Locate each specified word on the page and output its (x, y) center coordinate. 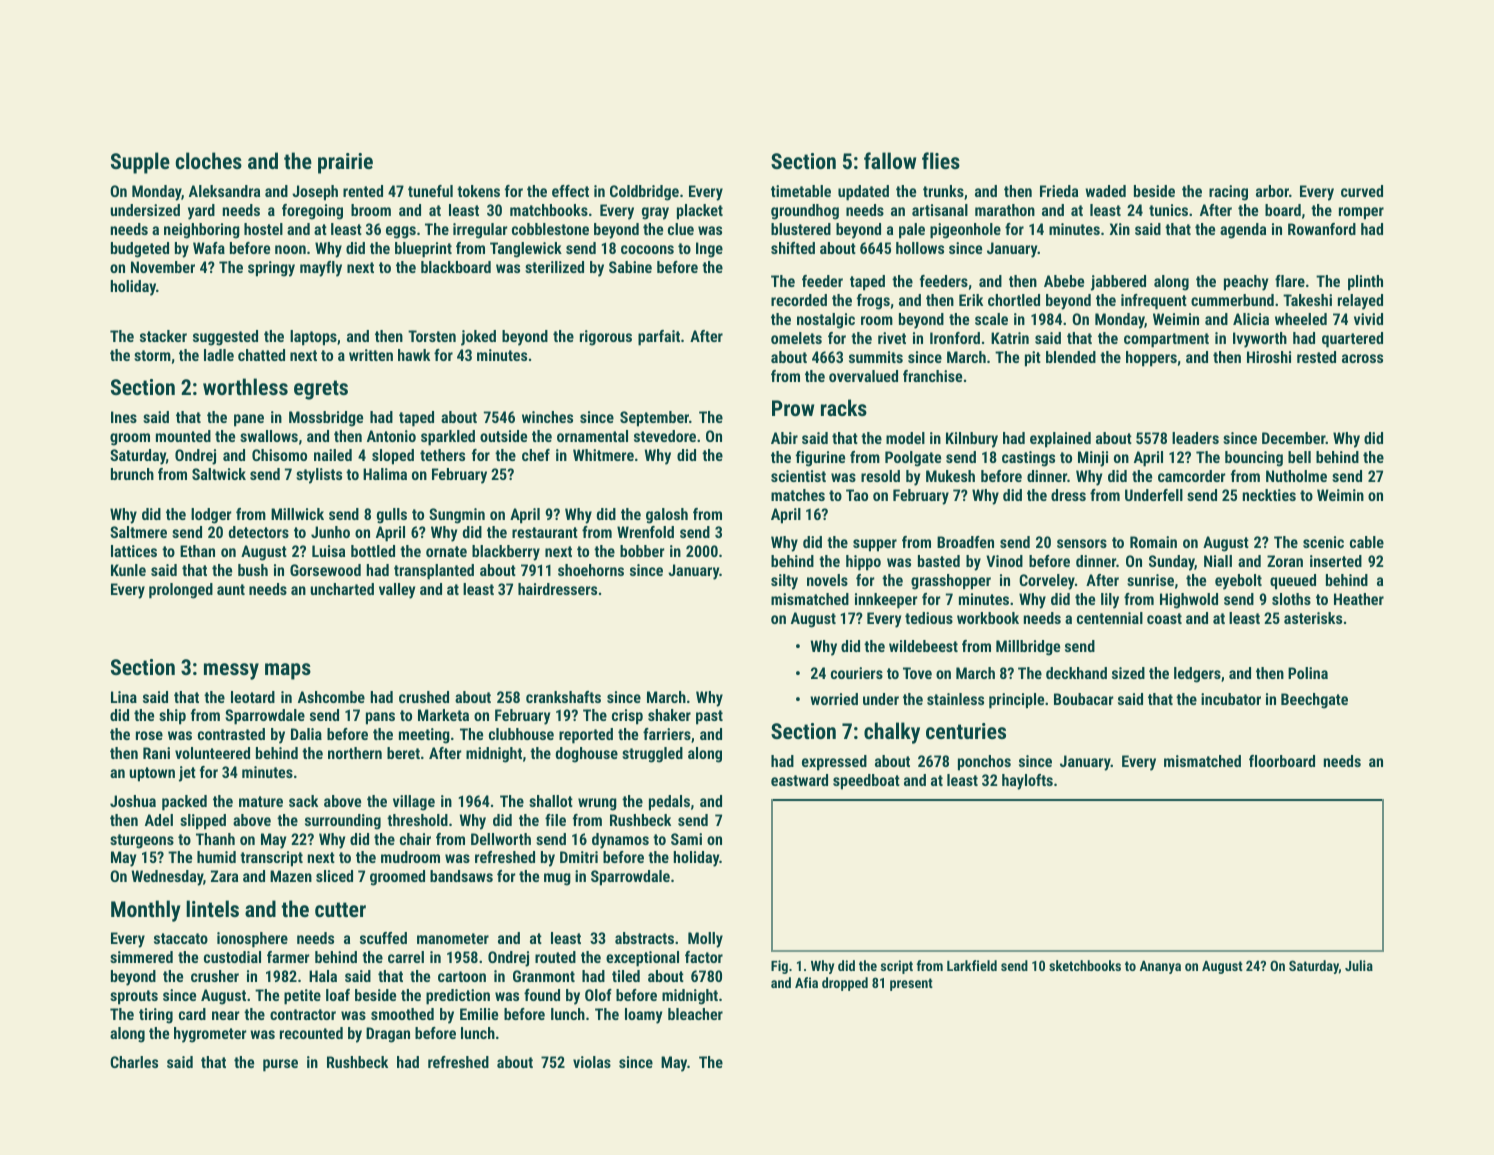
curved (1362, 191)
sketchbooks (1085, 965)
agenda (1243, 231)
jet (187, 774)
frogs (873, 302)
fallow (890, 160)
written (371, 355)
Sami (686, 839)
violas (592, 1062)
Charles (134, 1062)
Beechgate (1314, 701)
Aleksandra (224, 191)
